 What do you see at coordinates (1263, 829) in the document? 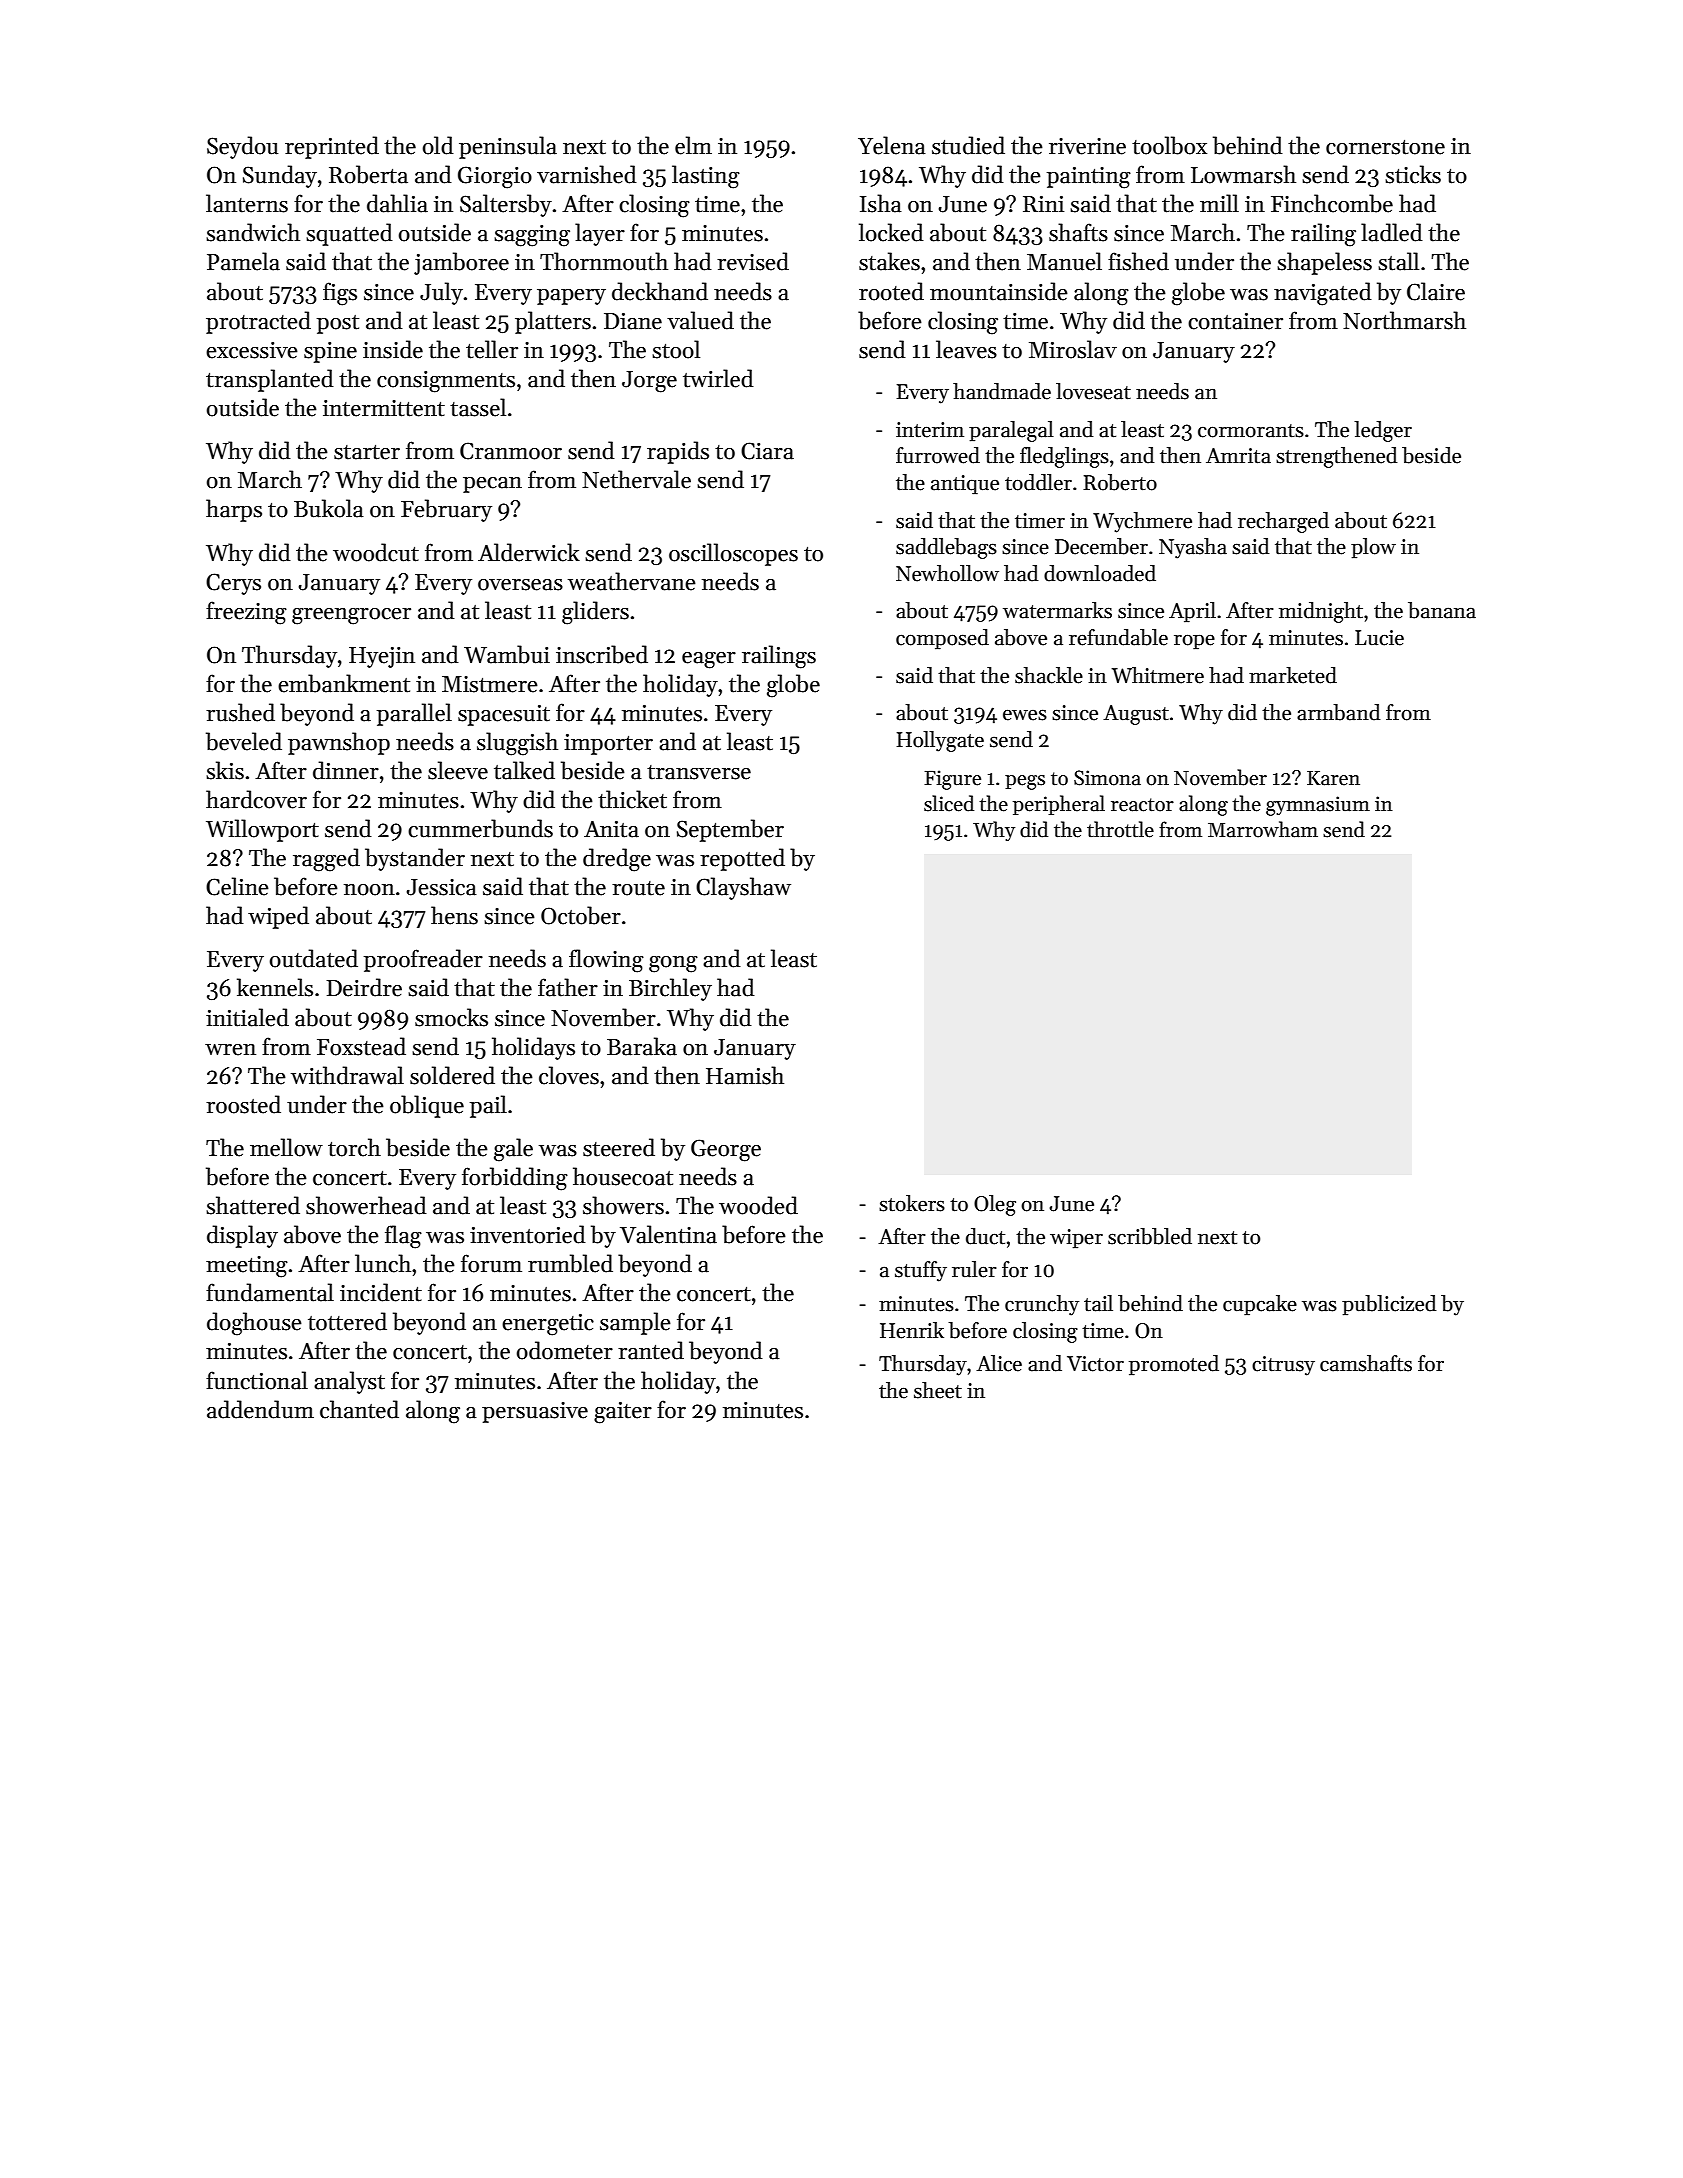
I see `Marrowham` at bounding box center [1263, 829].
